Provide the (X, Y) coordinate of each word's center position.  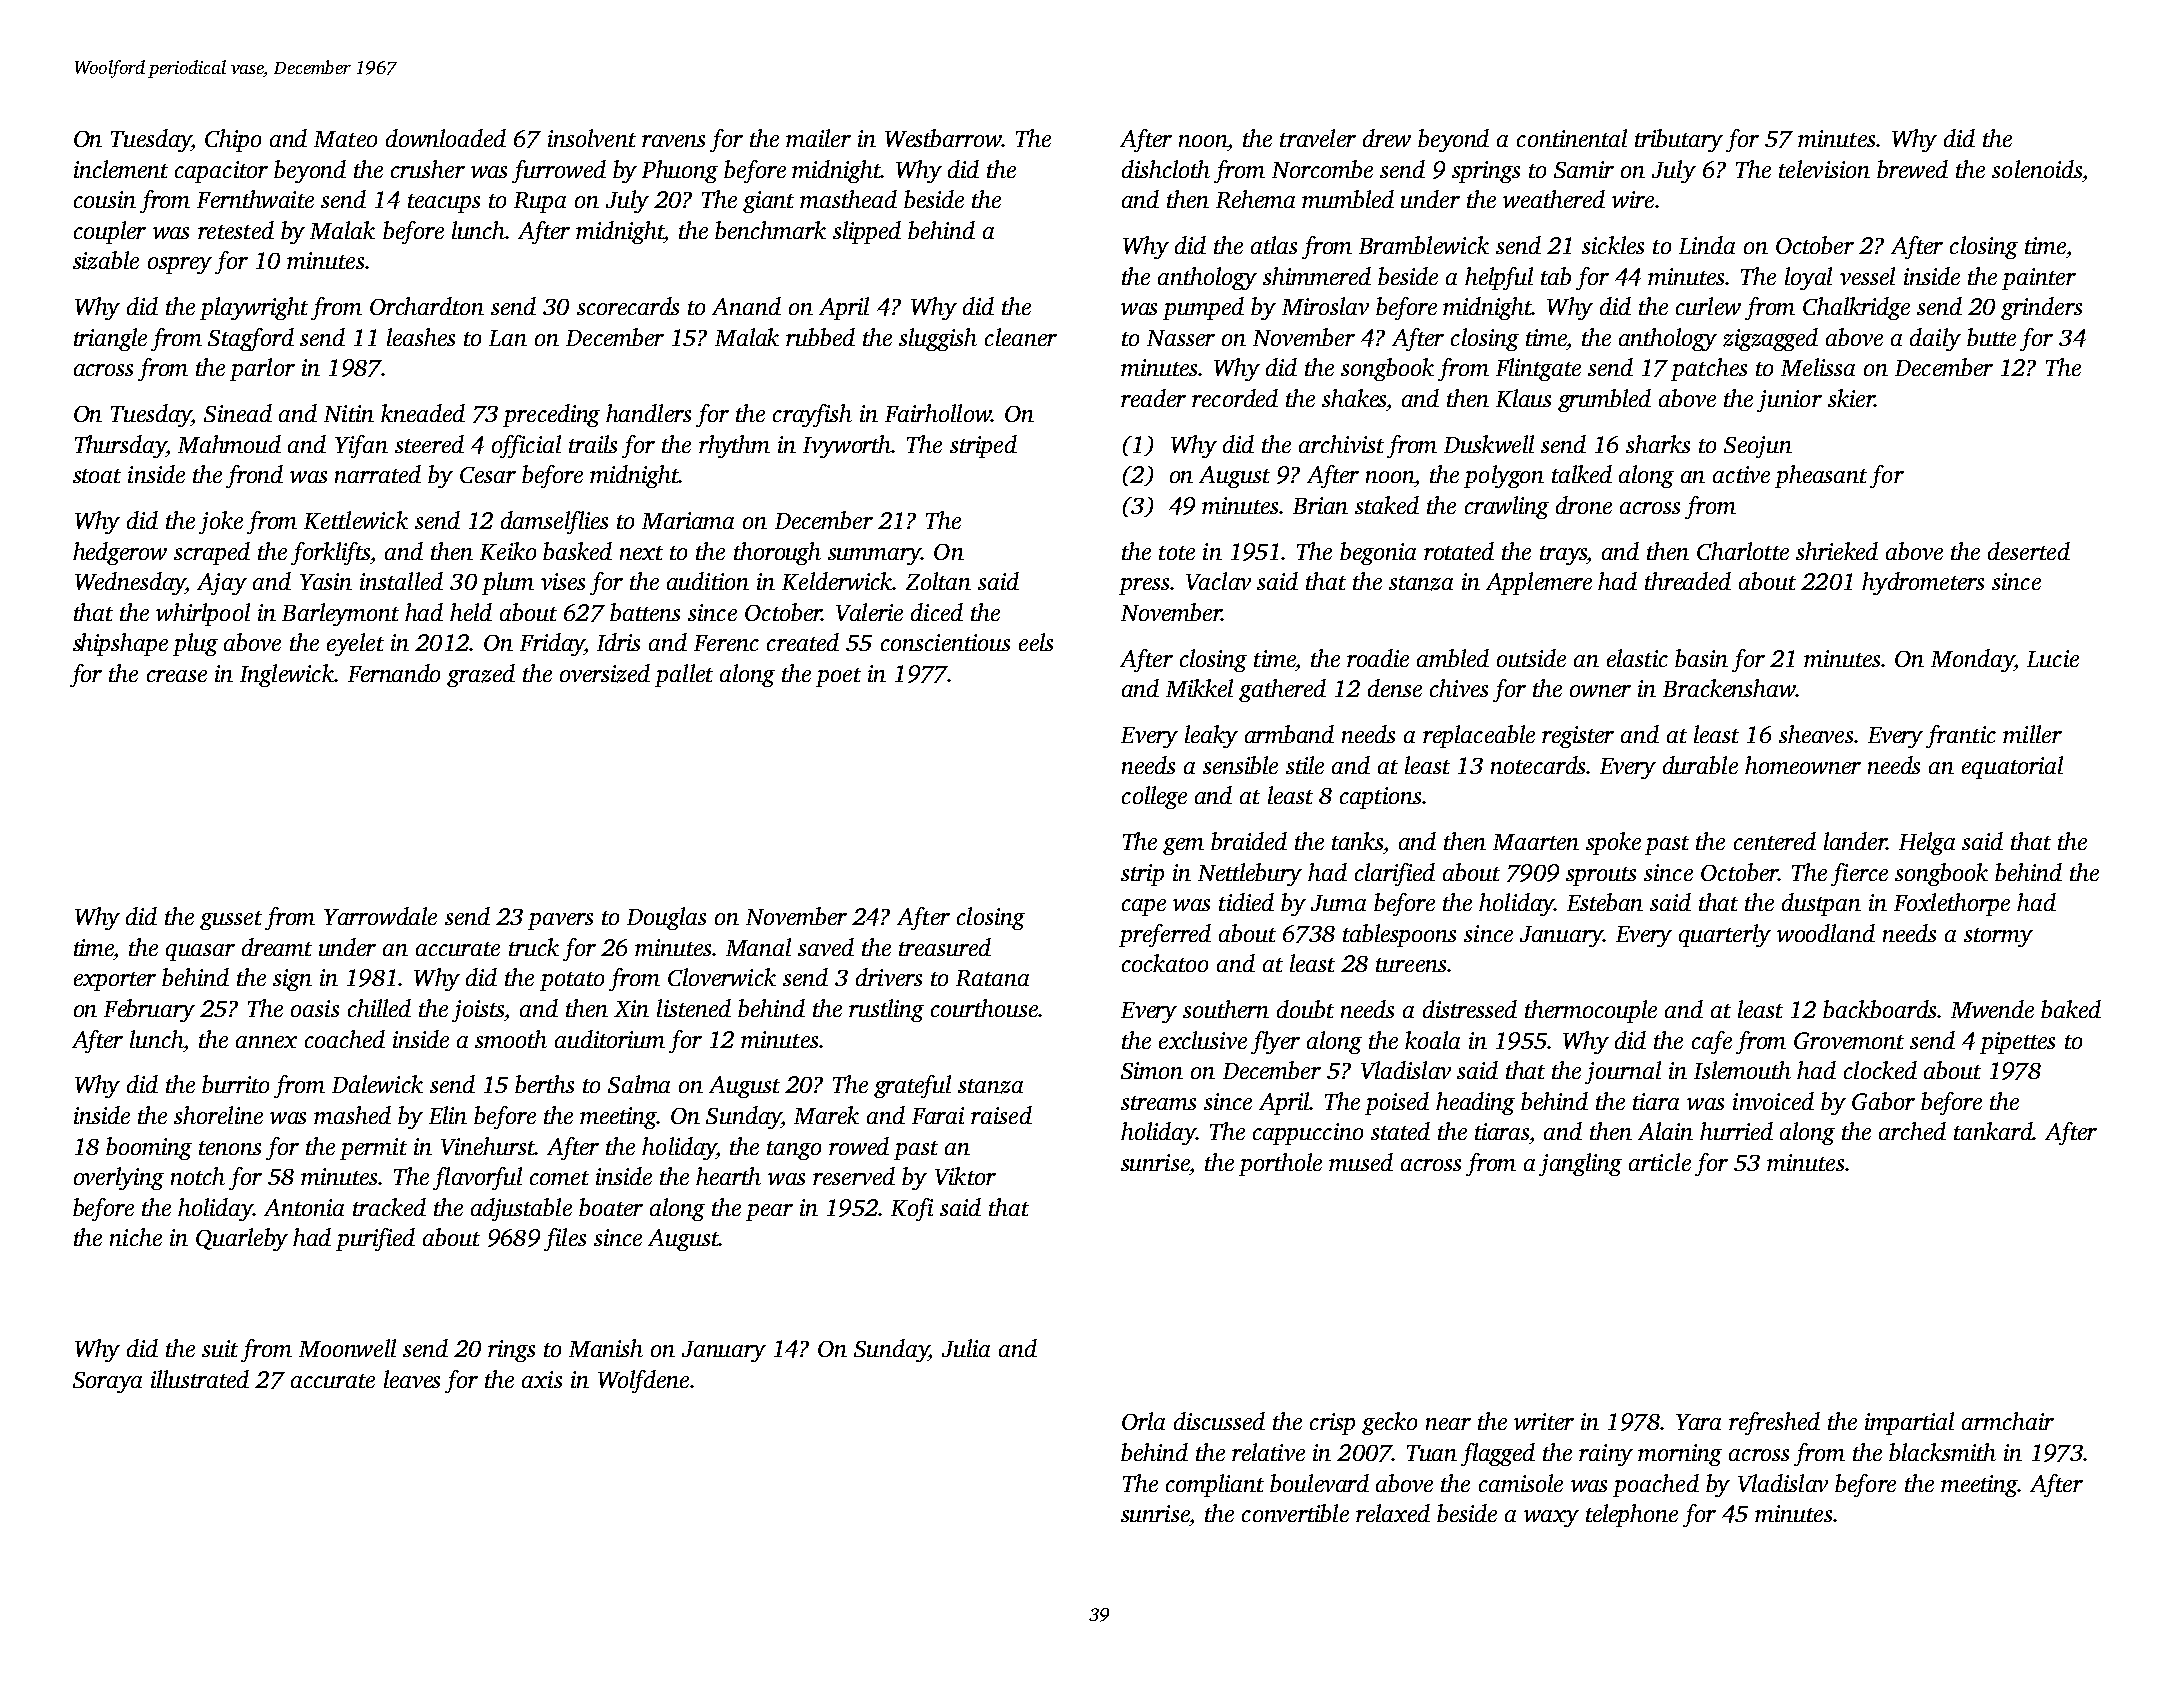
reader (1153, 398)
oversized (605, 673)
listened (694, 1008)
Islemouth (1742, 1070)
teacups (444, 203)
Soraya (107, 1382)
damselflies (554, 522)
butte (1991, 337)
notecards (1538, 765)
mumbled (1348, 199)
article (1660, 1162)
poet (838, 677)
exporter (115, 981)
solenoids (2037, 169)
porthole (1280, 1164)
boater (611, 1207)
